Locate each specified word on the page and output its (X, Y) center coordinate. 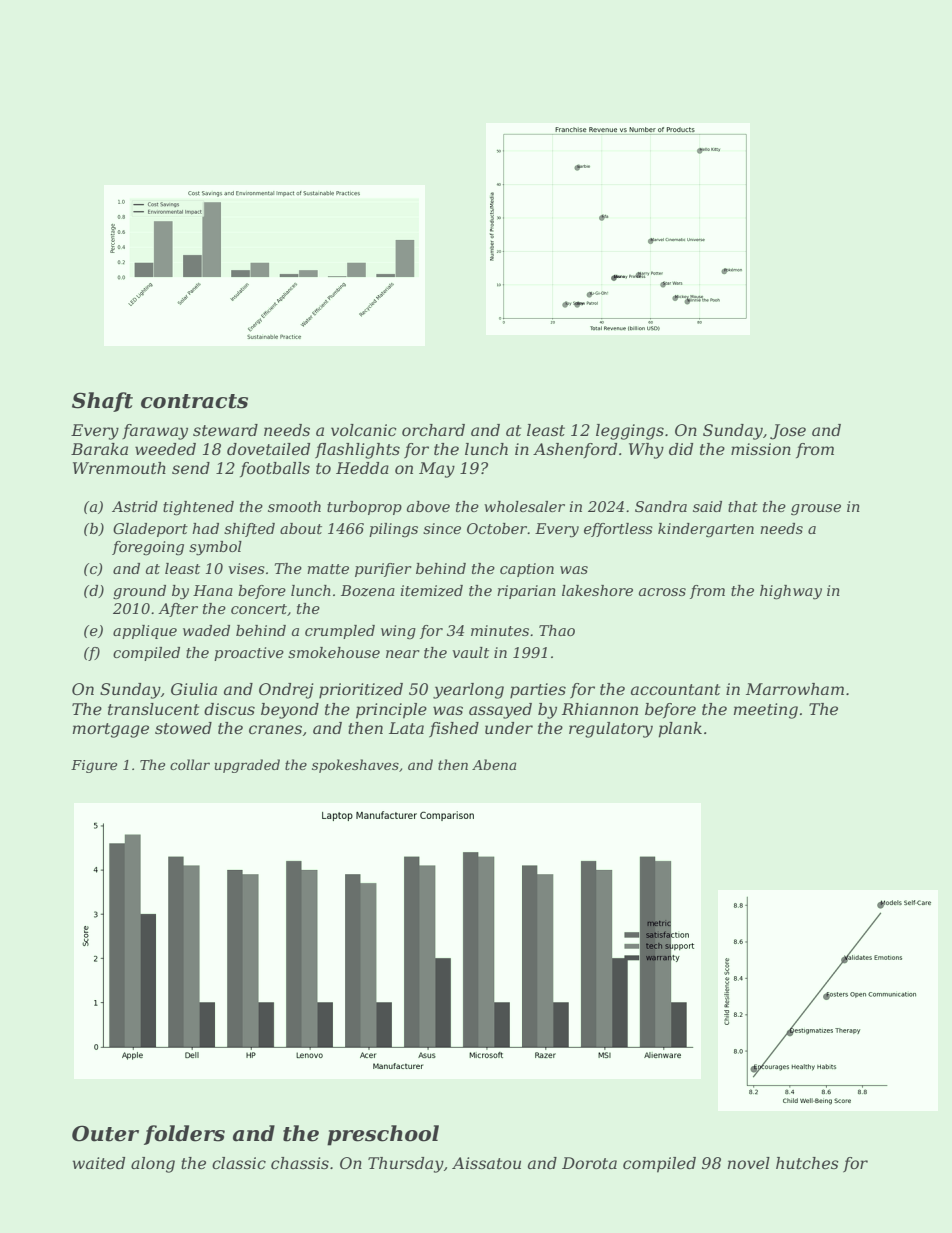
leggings (630, 432)
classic (239, 1163)
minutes (500, 630)
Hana (213, 590)
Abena (494, 764)
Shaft (102, 402)
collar (190, 764)
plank (680, 730)
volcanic (364, 430)
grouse (816, 510)
